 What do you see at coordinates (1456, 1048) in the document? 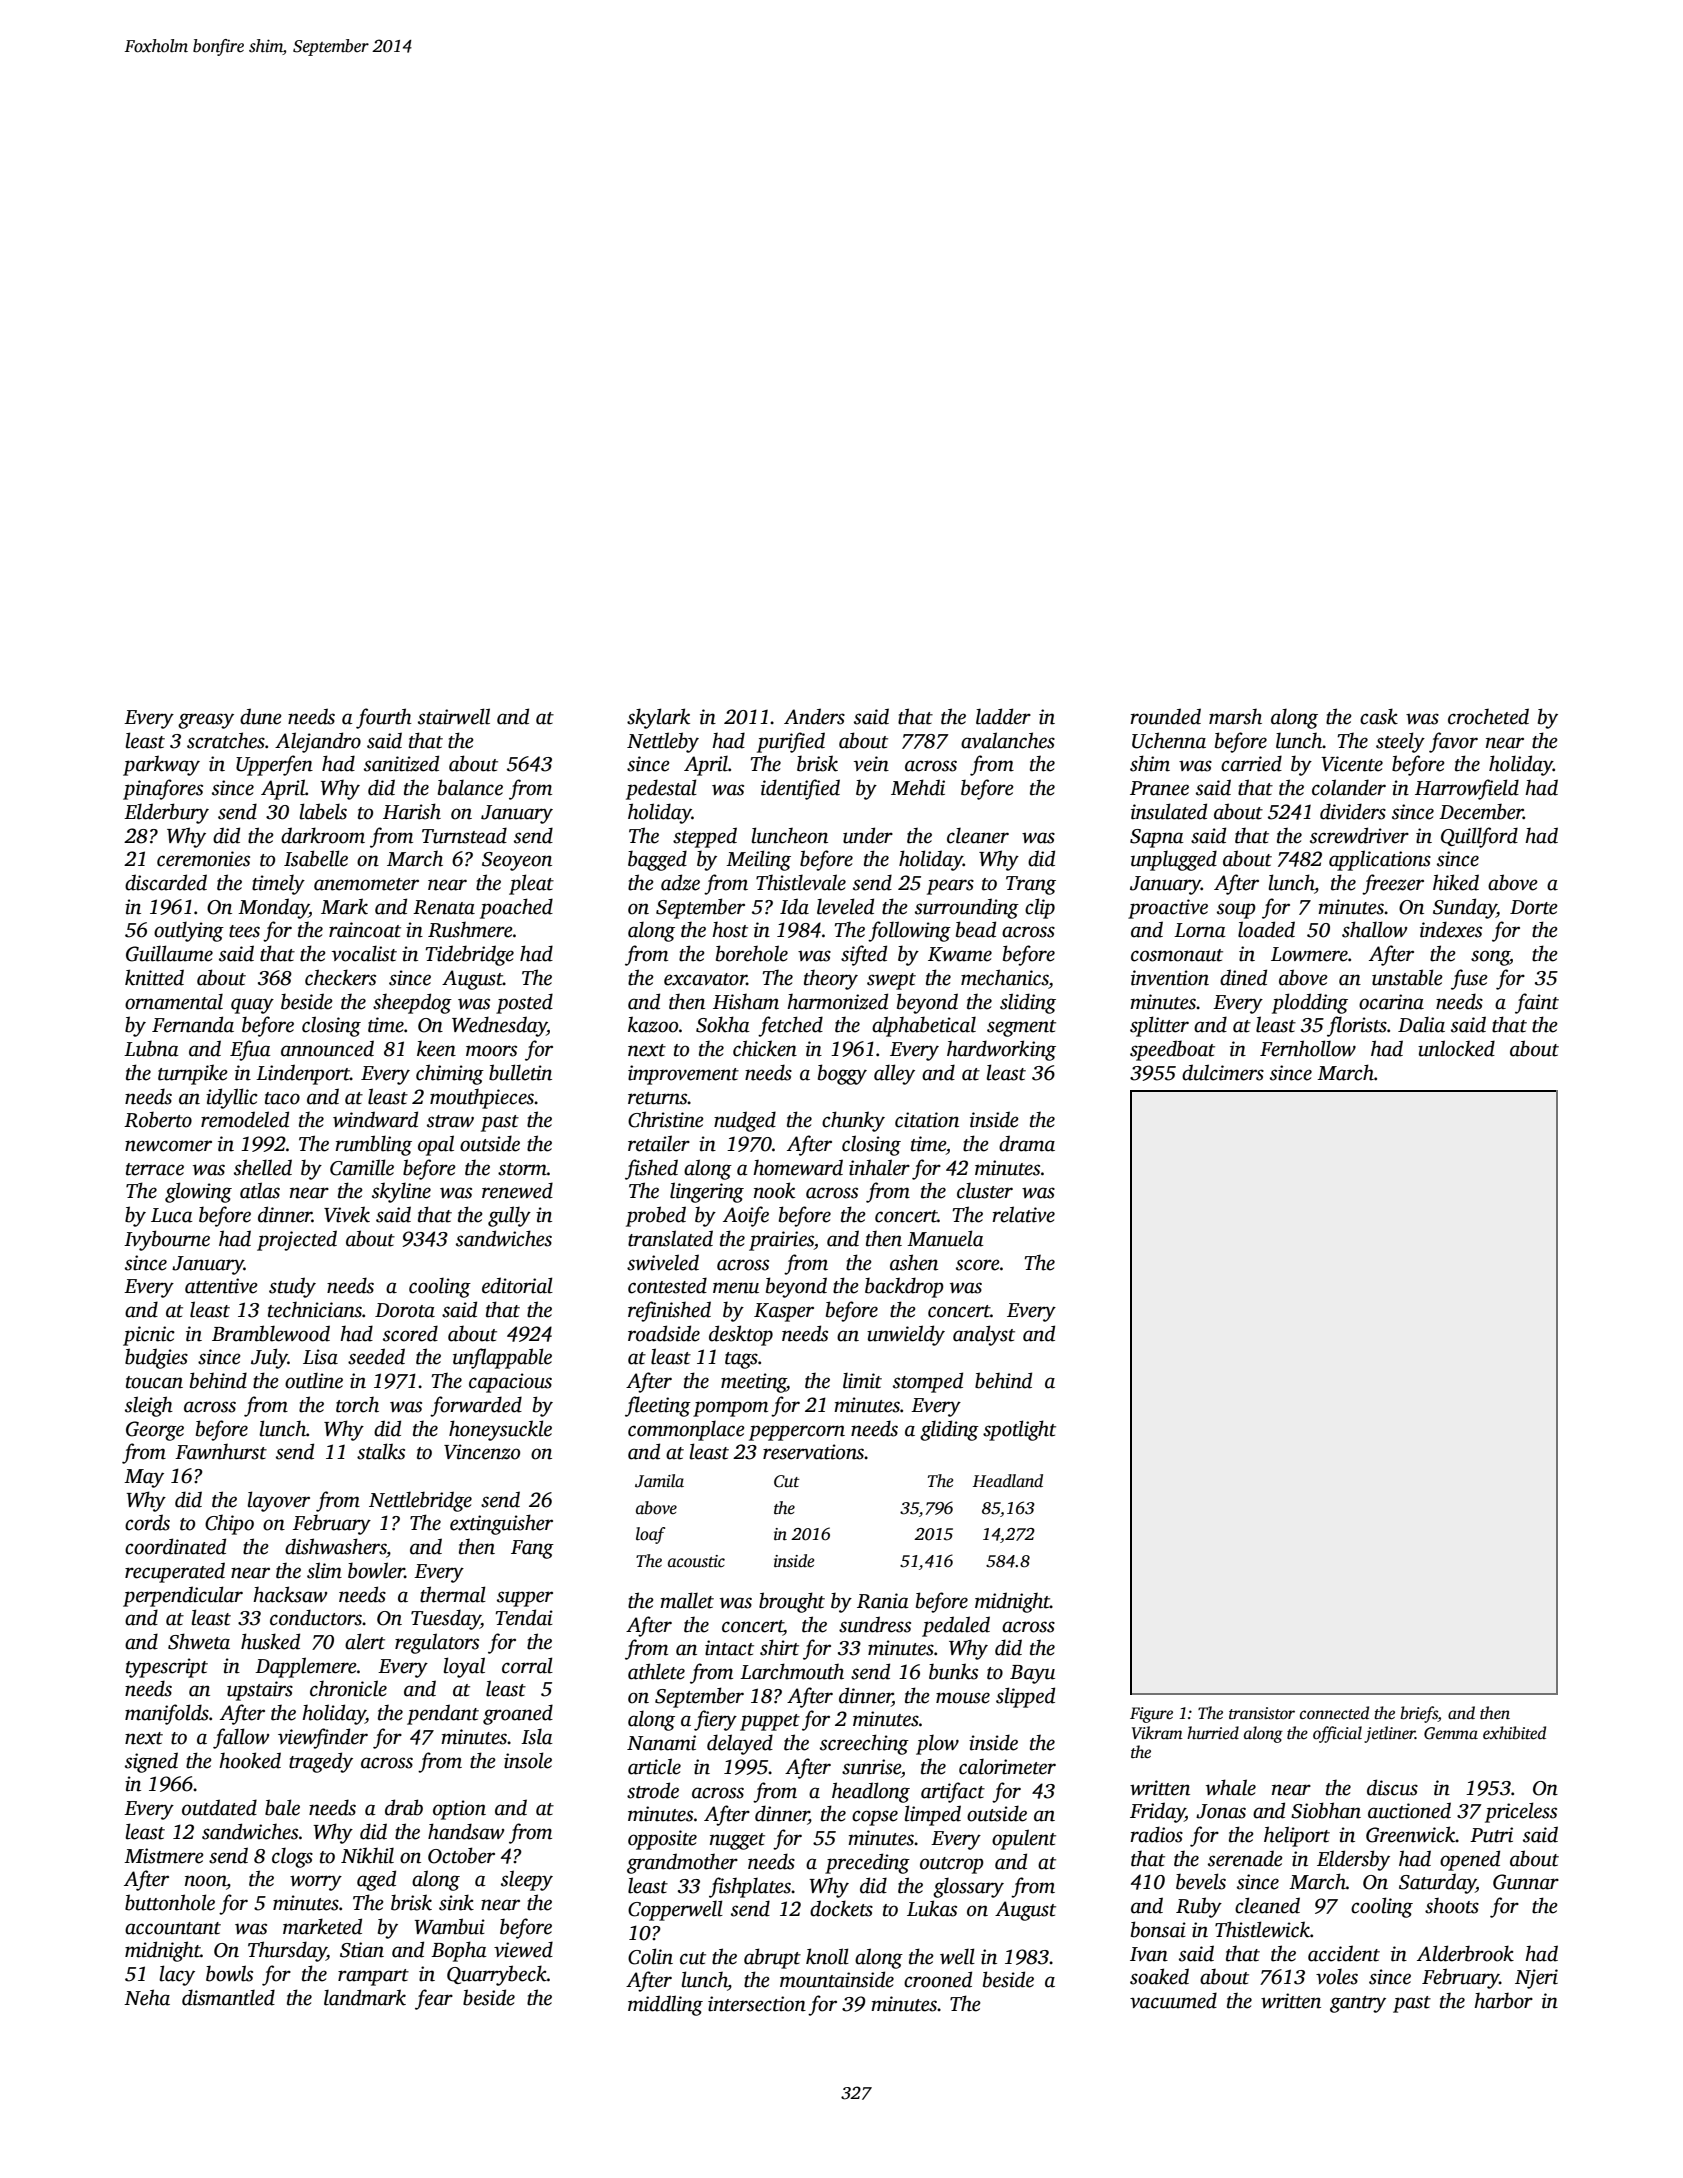
I see `unlocked` at bounding box center [1456, 1048].
